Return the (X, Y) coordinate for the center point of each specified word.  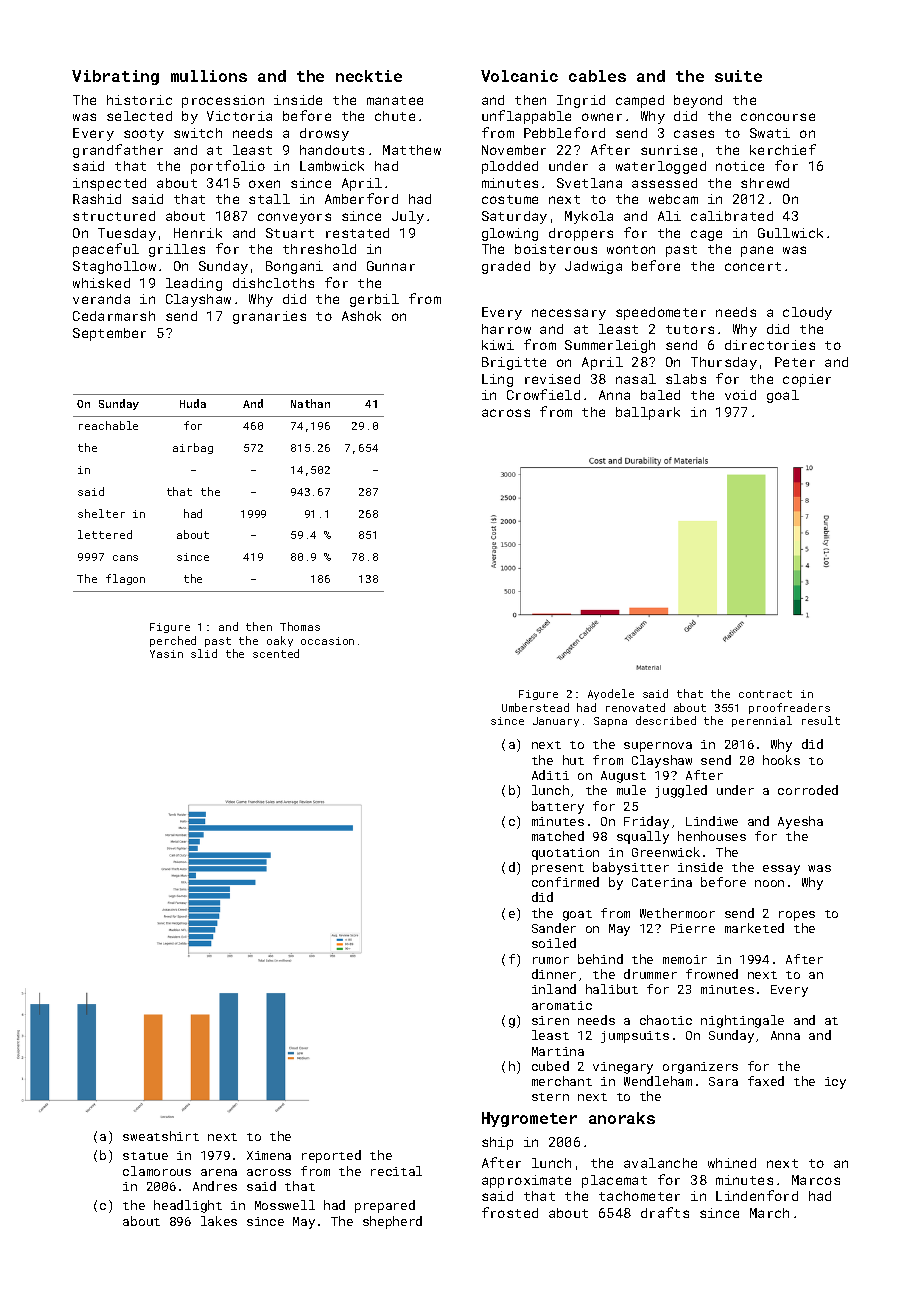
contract (765, 694)
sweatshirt (161, 1136)
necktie (369, 76)
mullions (209, 76)
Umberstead (535, 707)
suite (738, 76)
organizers (700, 1068)
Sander (554, 928)
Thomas (300, 626)
